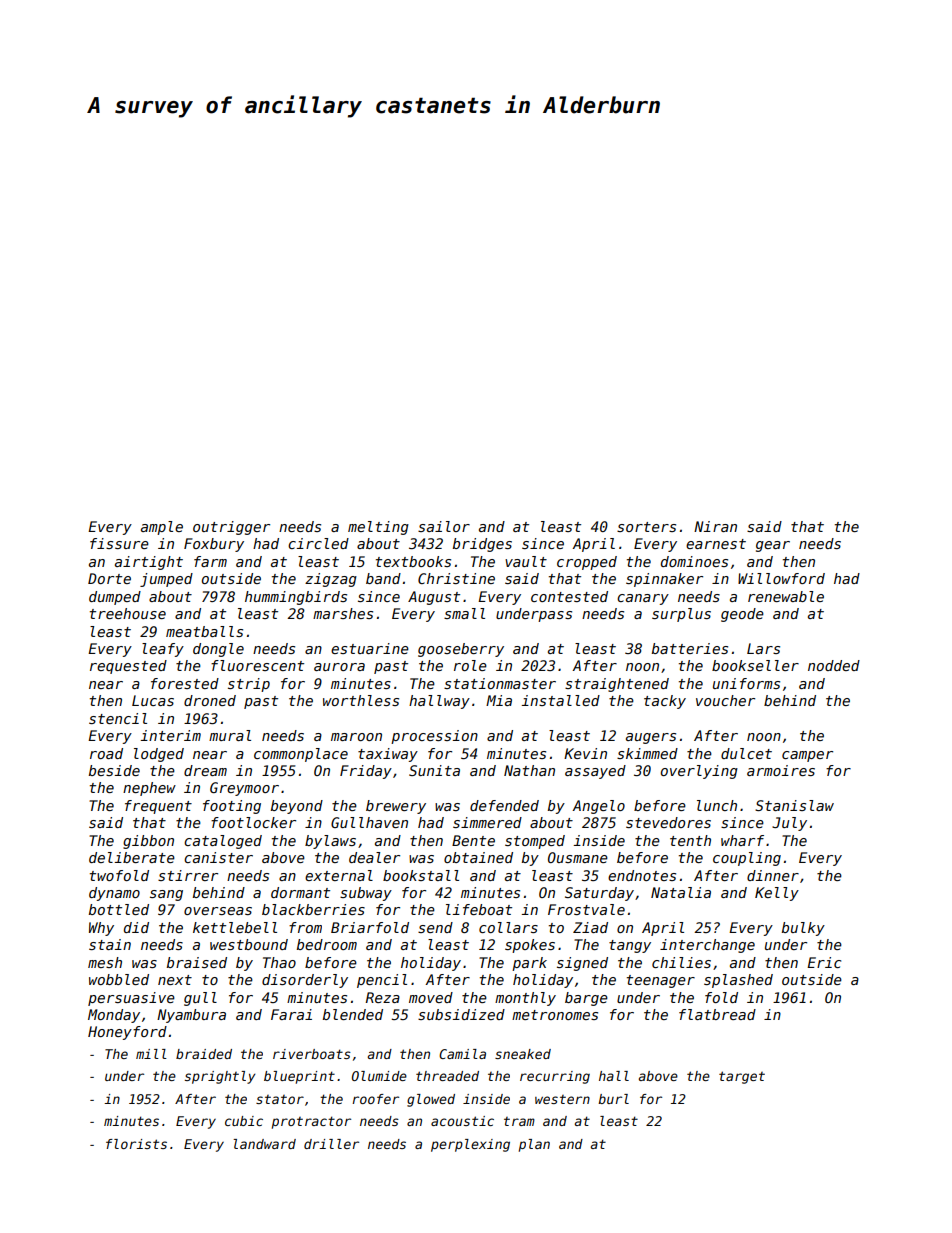 The image size is (952, 1233). Describe the element at coordinates (499, 700) in the document. I see `Mia` at that location.
